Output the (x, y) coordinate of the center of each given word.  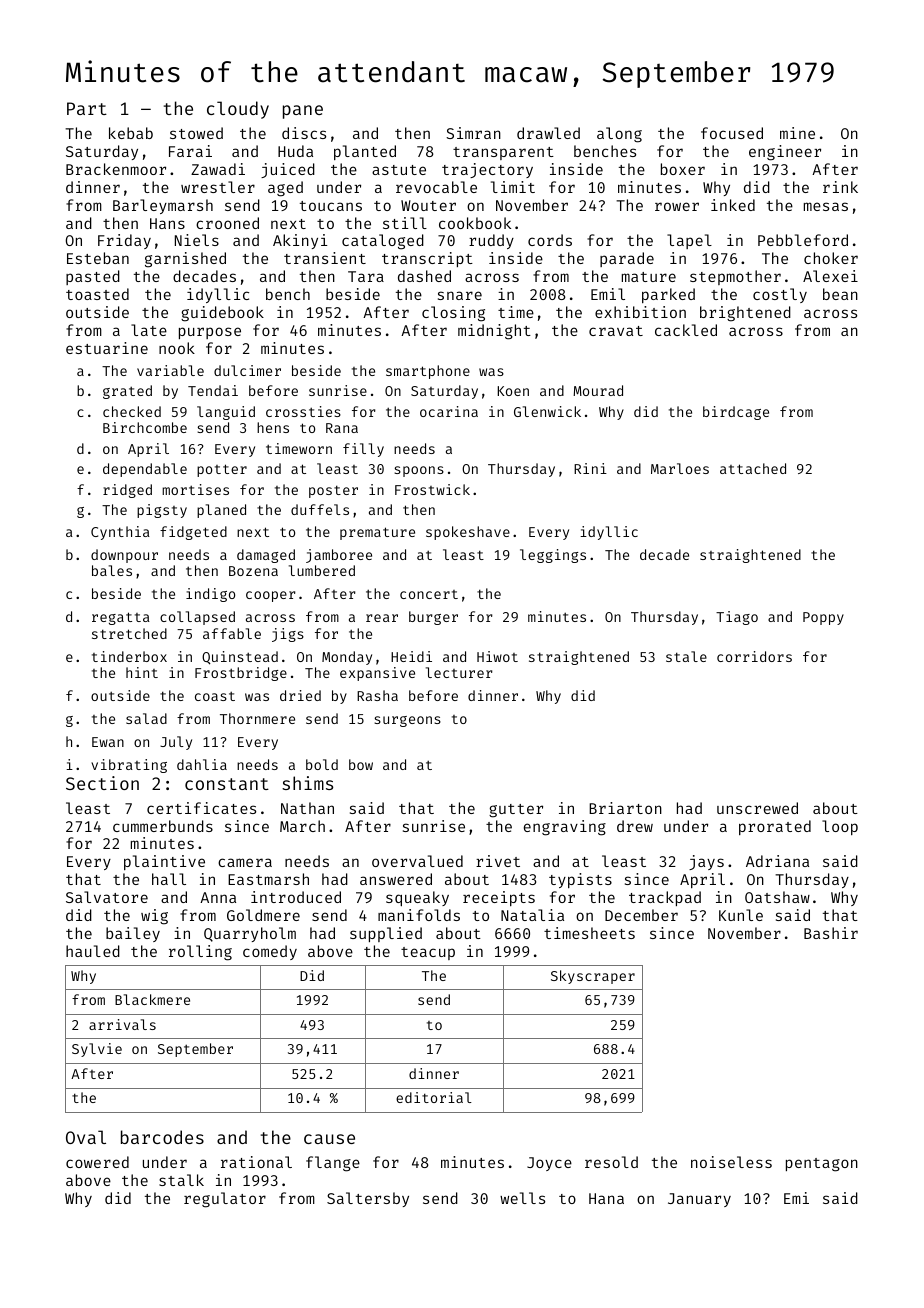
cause (329, 1139)
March (302, 826)
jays (706, 862)
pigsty (162, 511)
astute (399, 170)
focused (732, 133)
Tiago (737, 618)
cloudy (238, 110)
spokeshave (468, 533)
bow (361, 764)
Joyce (549, 1164)
